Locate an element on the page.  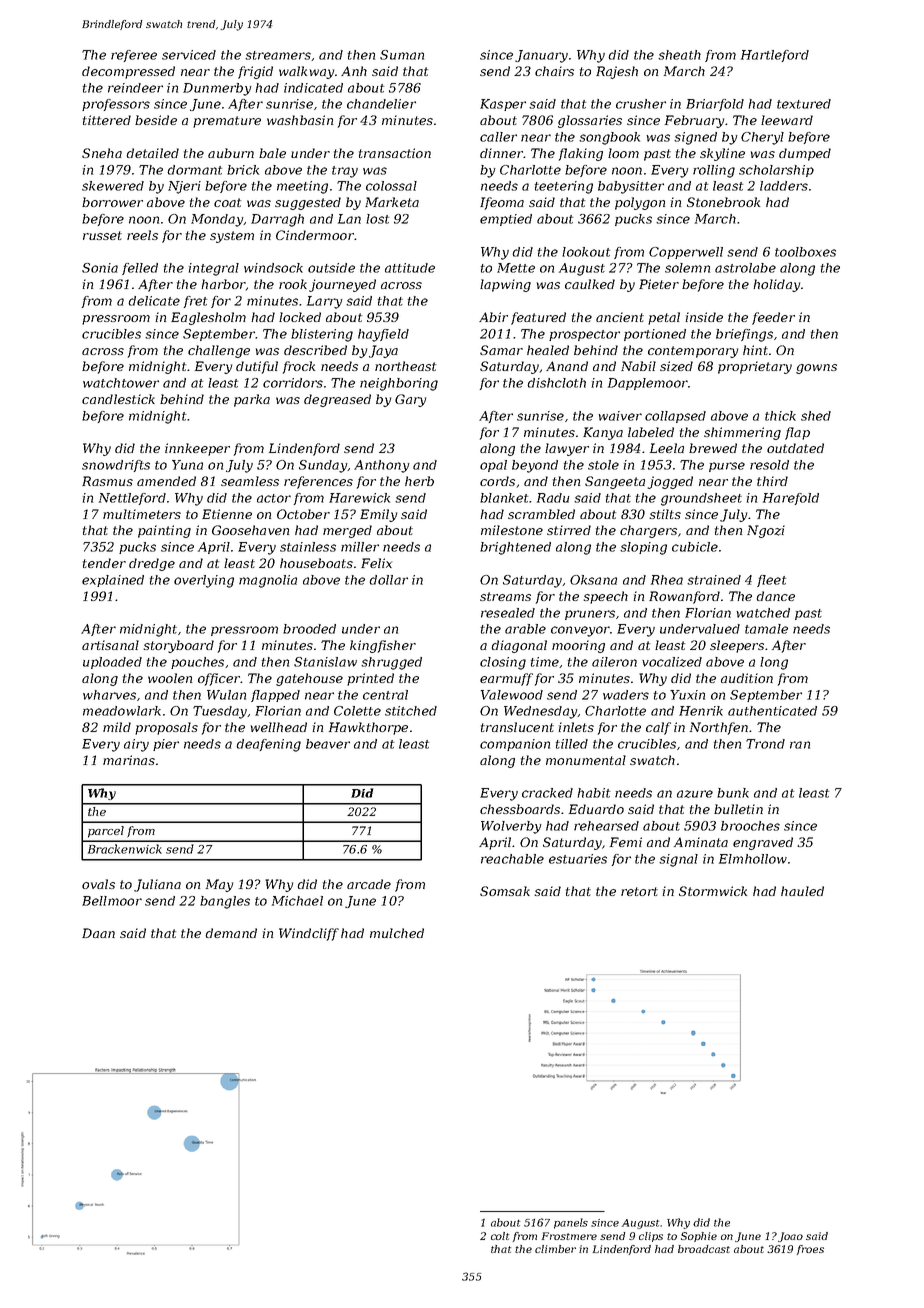
referee is located at coordinates (134, 56).
